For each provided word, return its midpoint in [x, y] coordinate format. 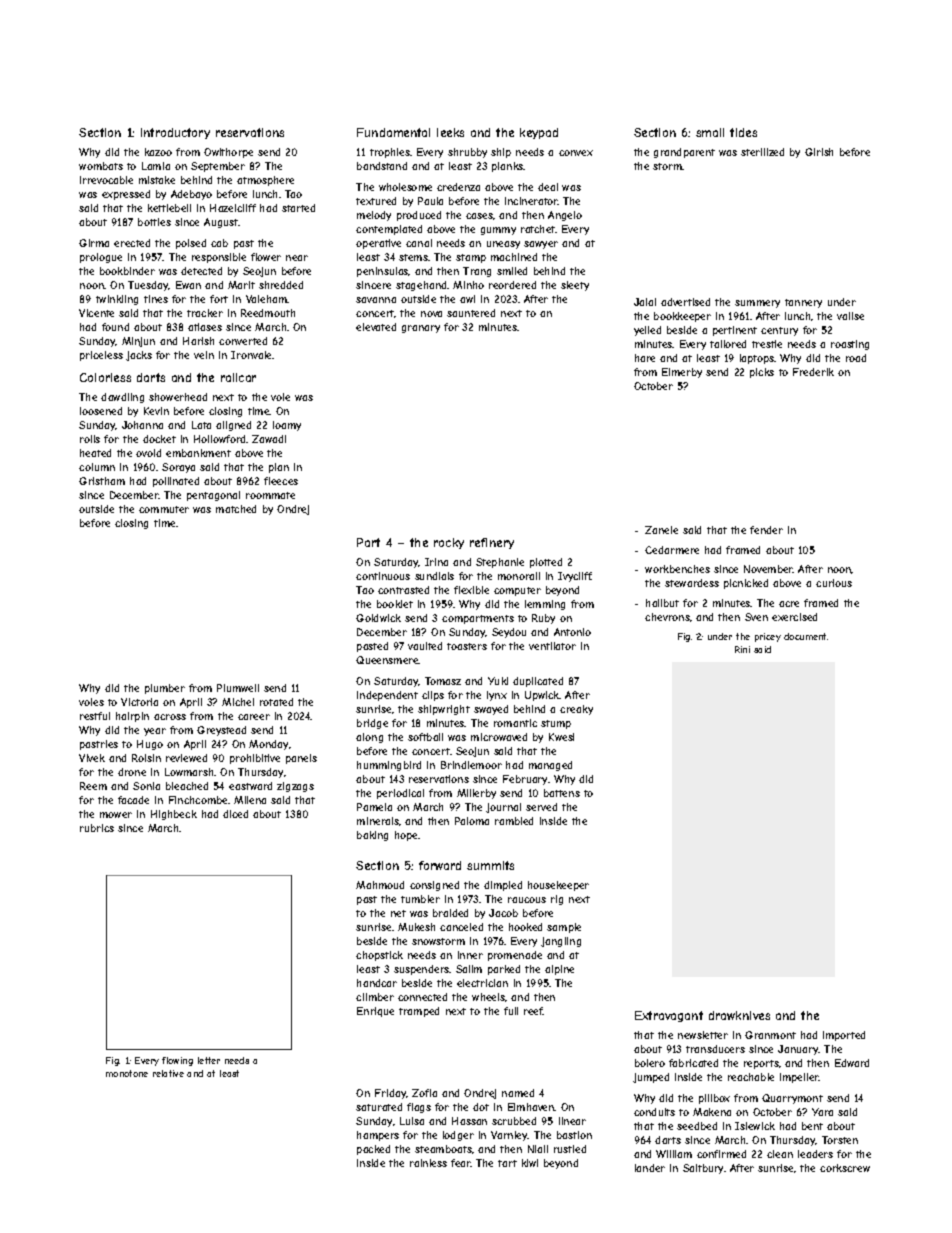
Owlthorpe [228, 153]
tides [743, 132]
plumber [165, 689]
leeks [450, 132]
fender [766, 530]
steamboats [443, 1149]
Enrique [375, 1012]
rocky [449, 543]
